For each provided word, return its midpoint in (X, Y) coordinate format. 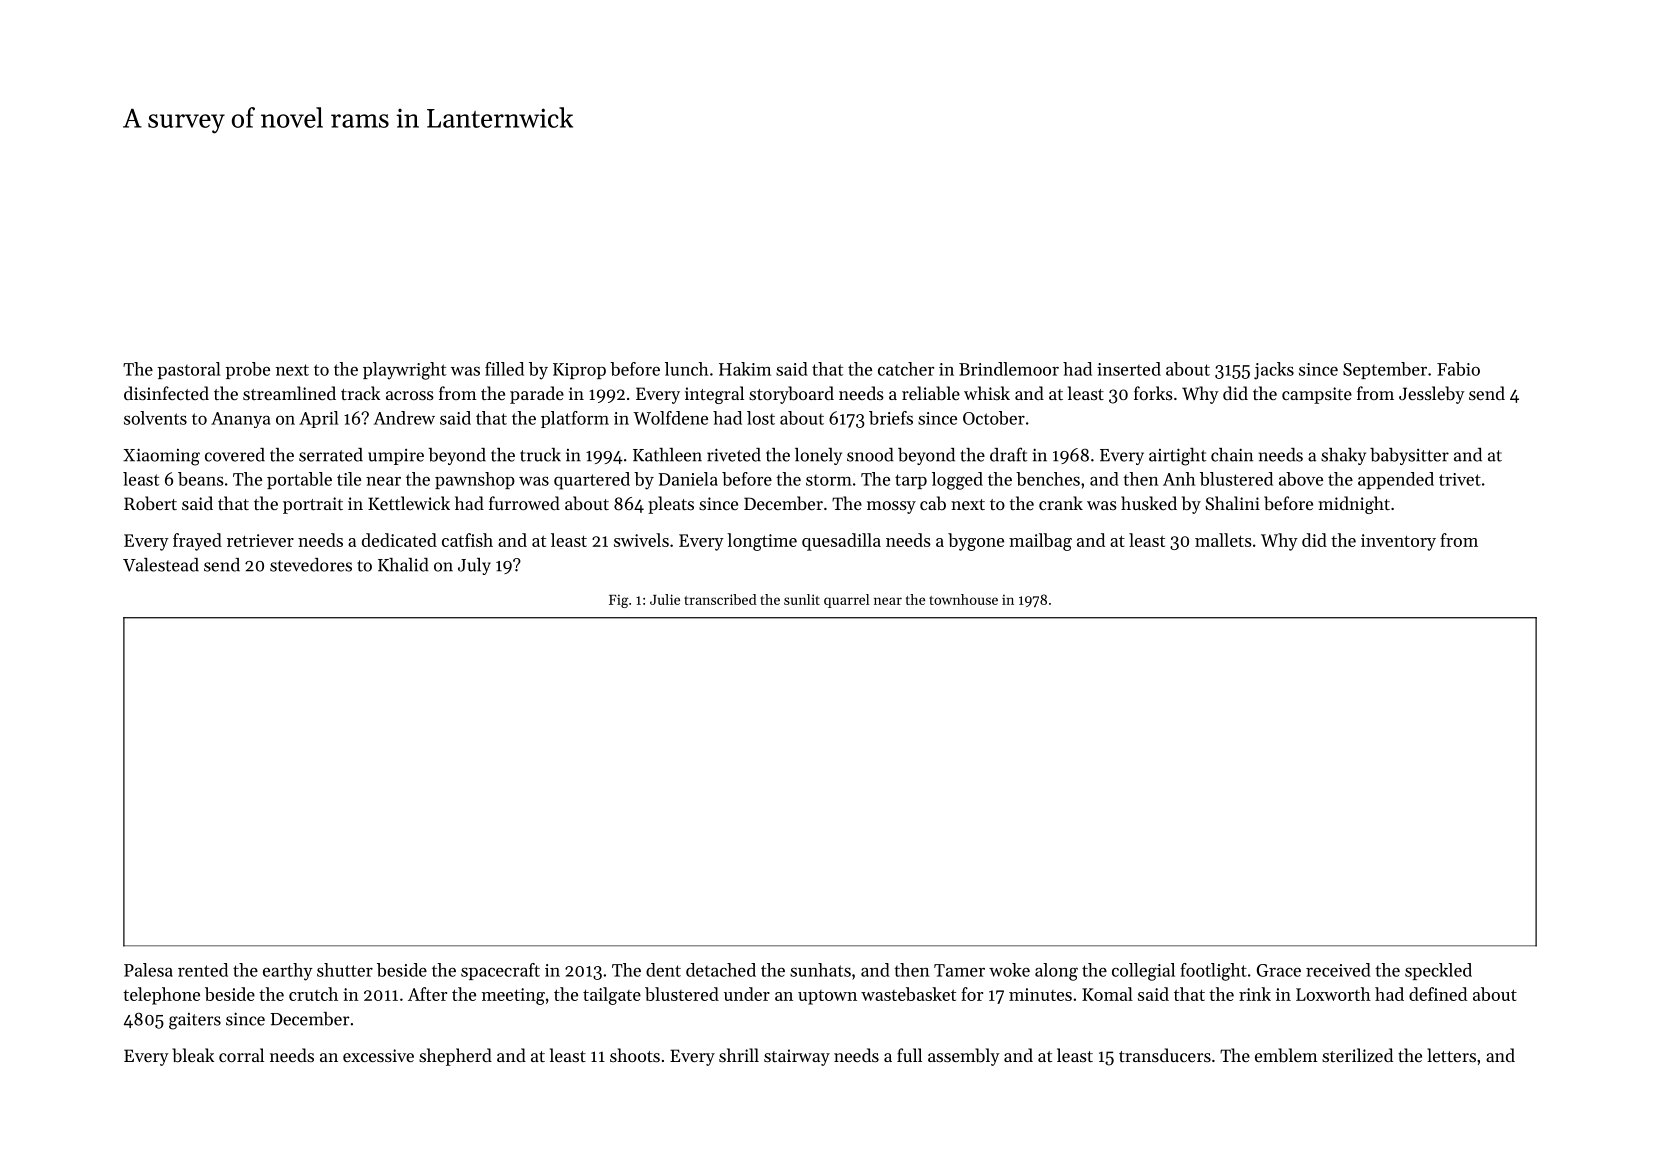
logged (957, 481)
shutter (345, 970)
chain (1232, 455)
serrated (331, 455)
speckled (1438, 971)
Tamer (959, 970)
